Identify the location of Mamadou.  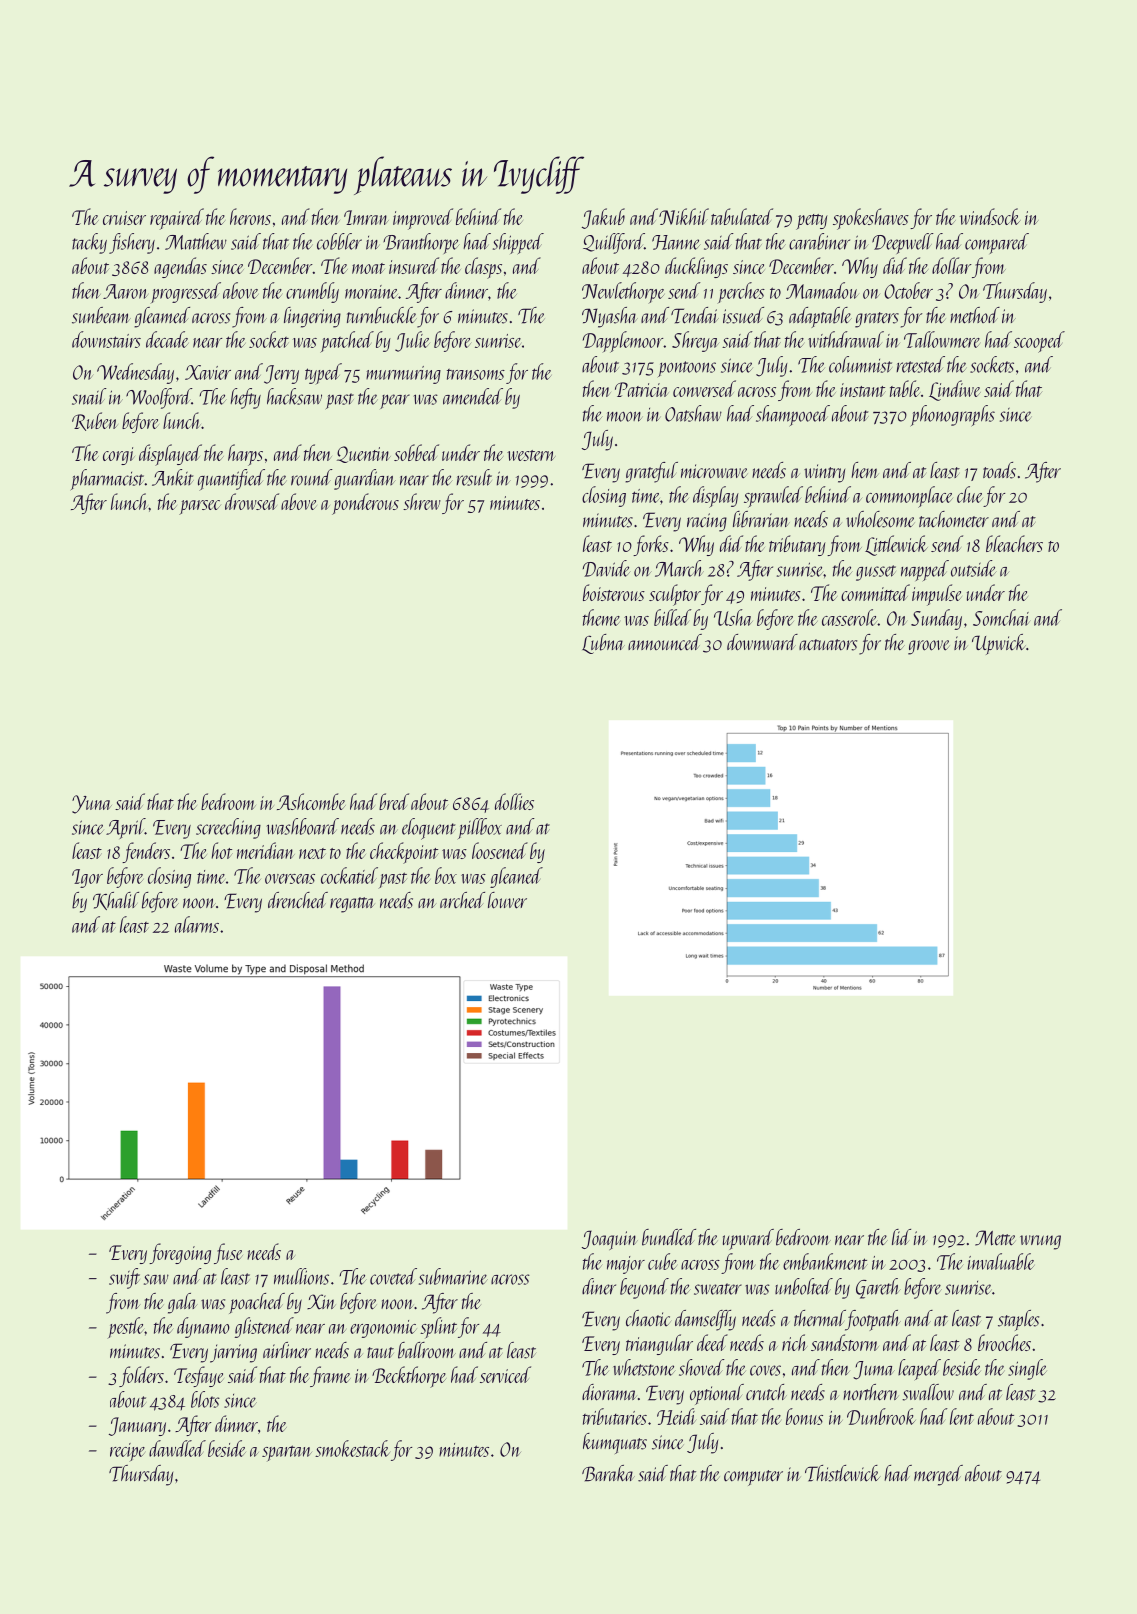
(822, 290).
